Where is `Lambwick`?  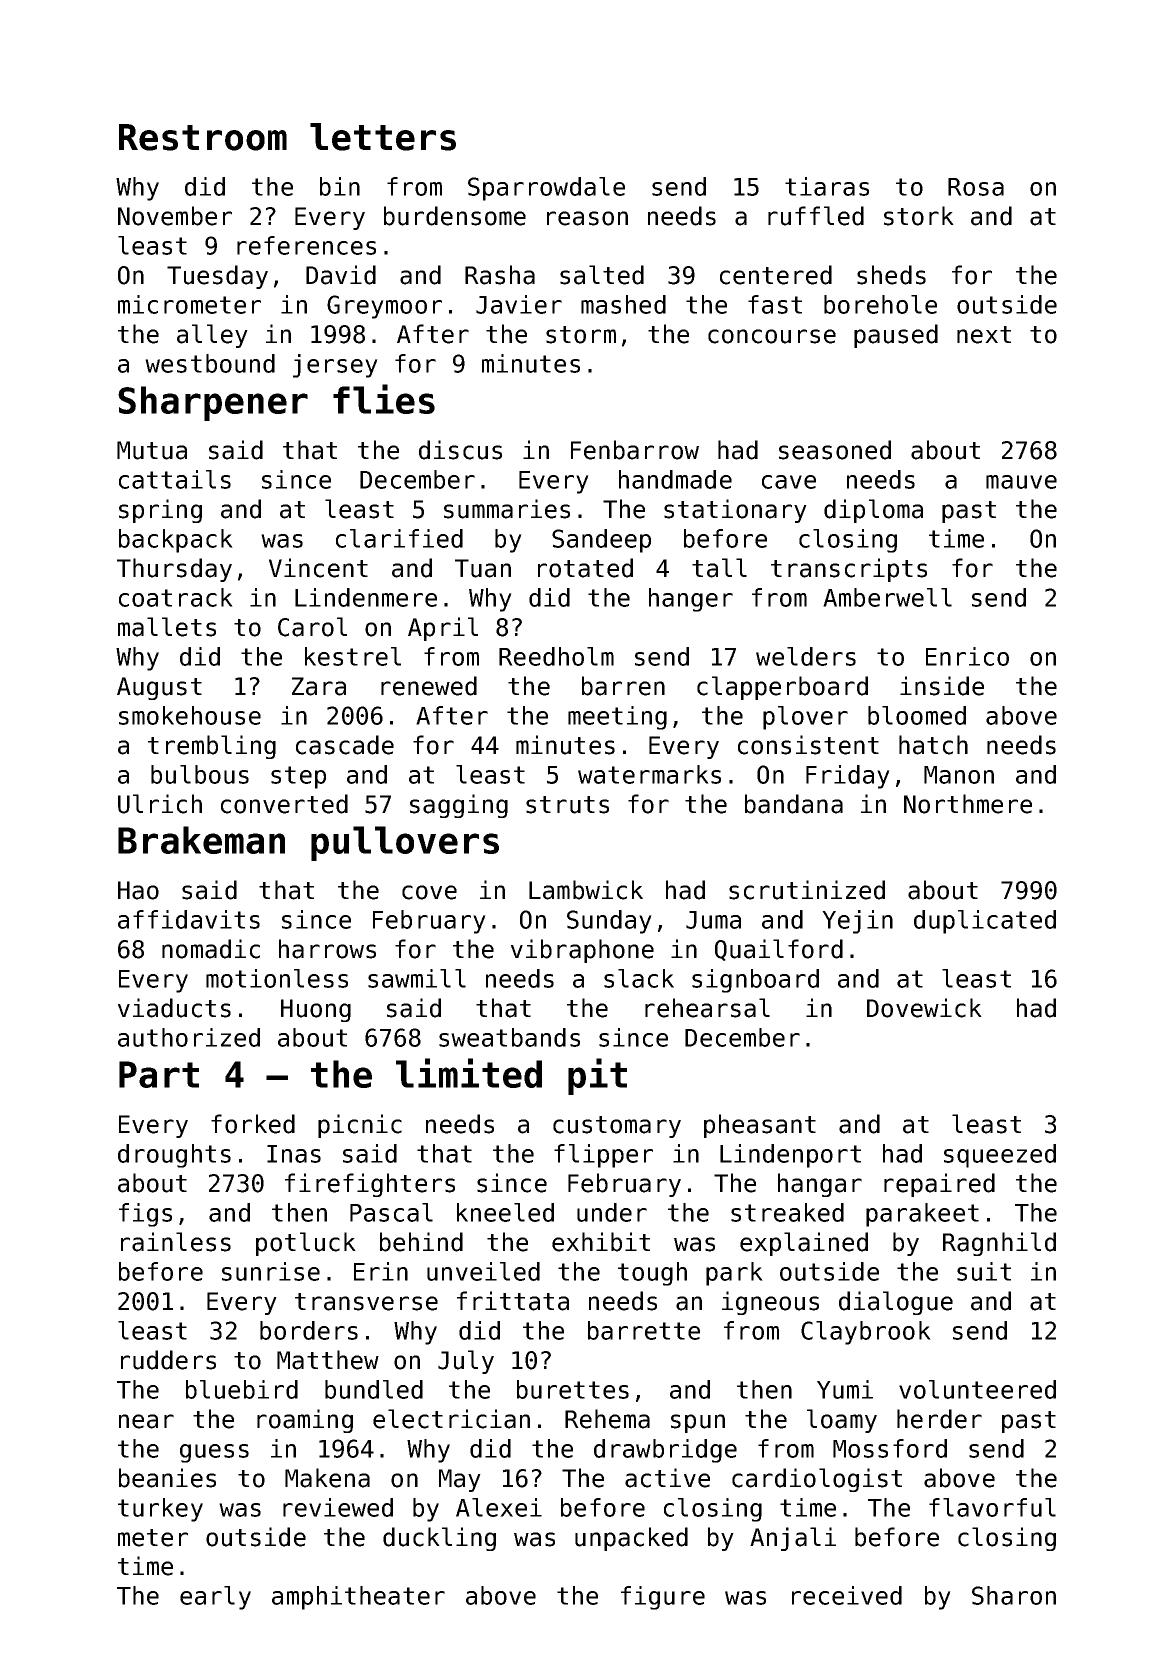 Lambwick is located at coordinates (586, 890).
